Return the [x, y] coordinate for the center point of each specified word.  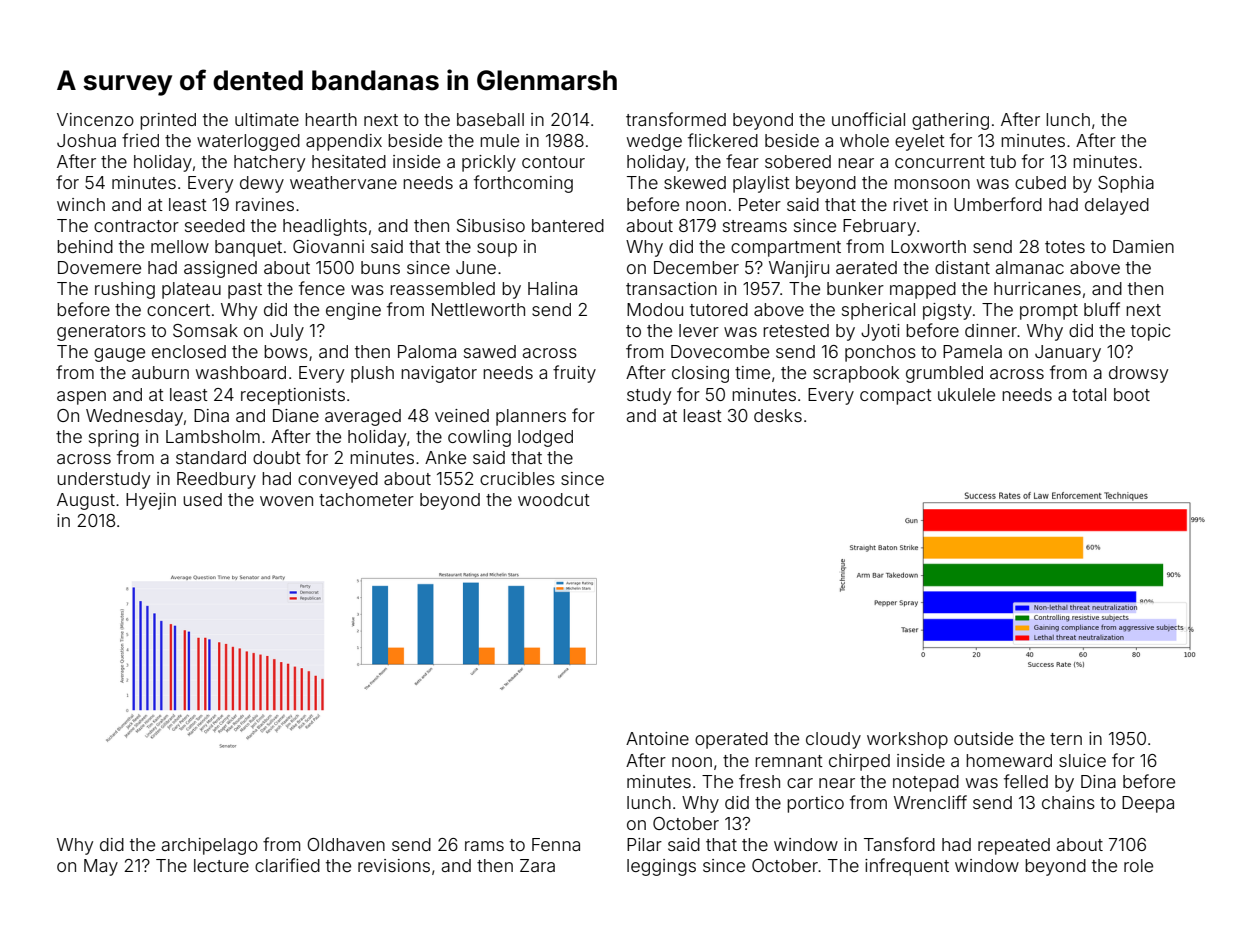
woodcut [554, 499]
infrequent [907, 867]
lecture [221, 865]
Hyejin [151, 501]
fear [742, 161]
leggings [661, 867]
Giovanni [328, 246]
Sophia [1126, 184]
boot [1132, 394]
